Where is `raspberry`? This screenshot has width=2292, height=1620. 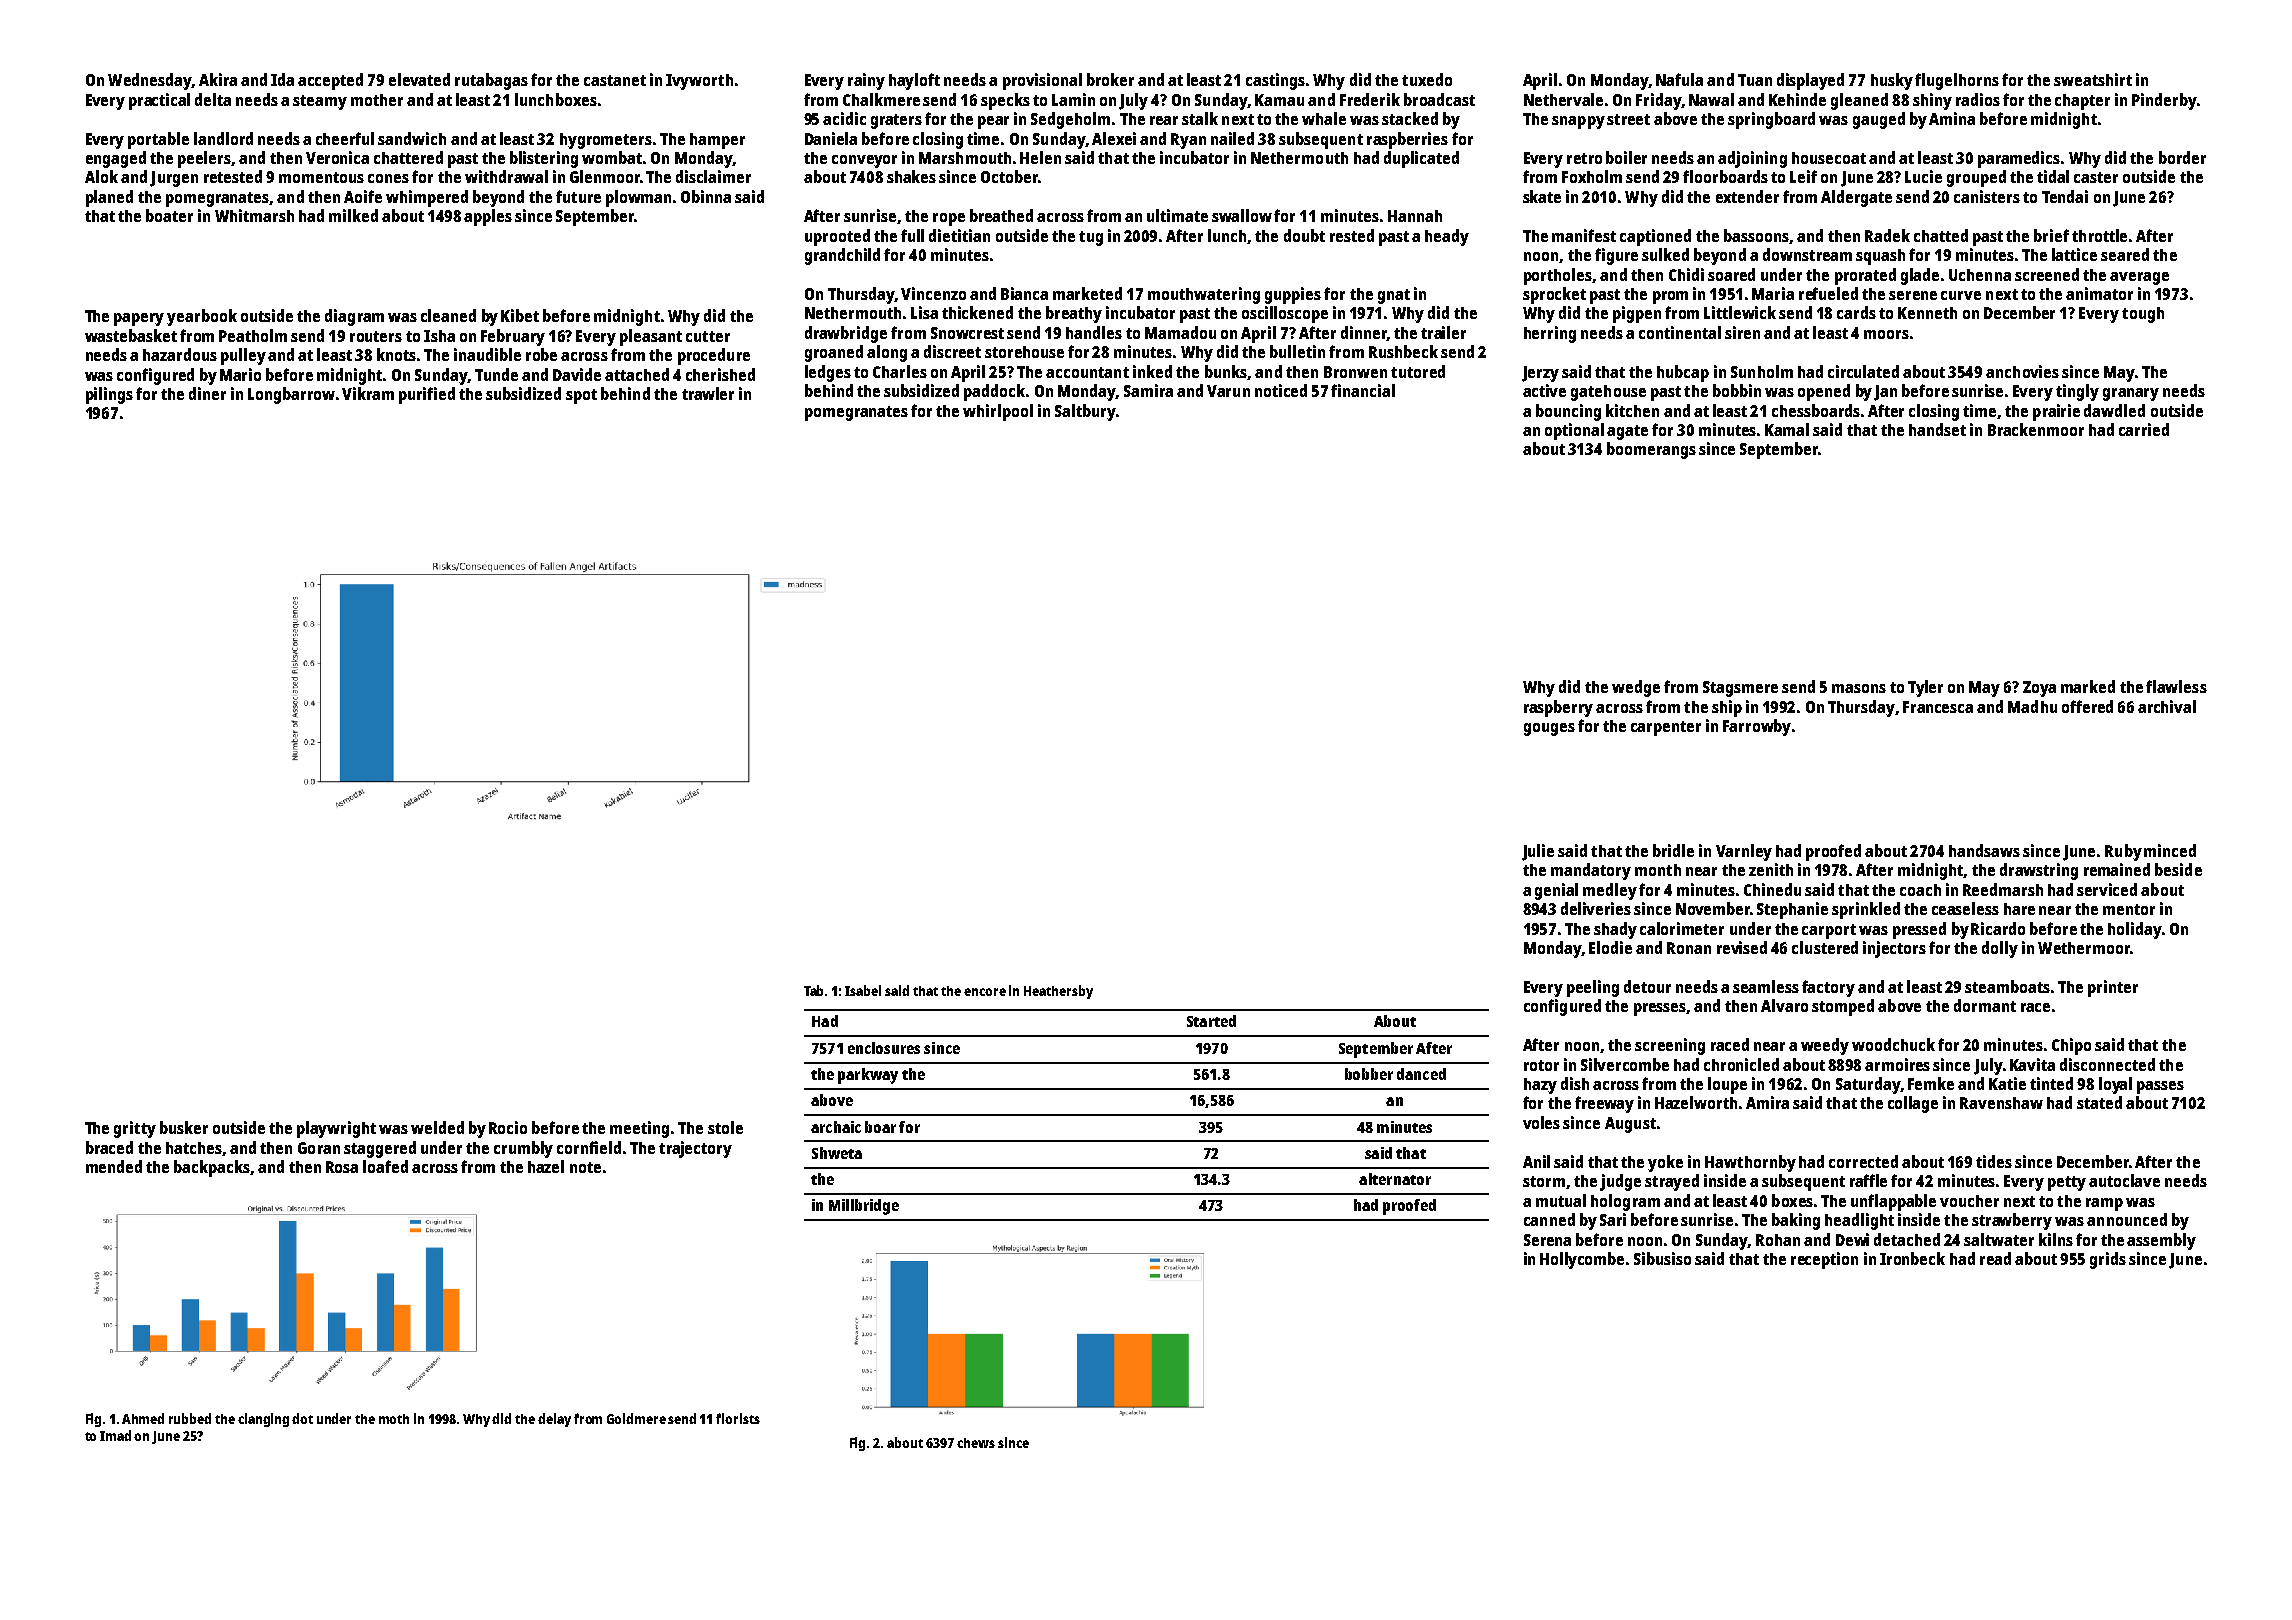
raspberry is located at coordinates (1558, 708).
